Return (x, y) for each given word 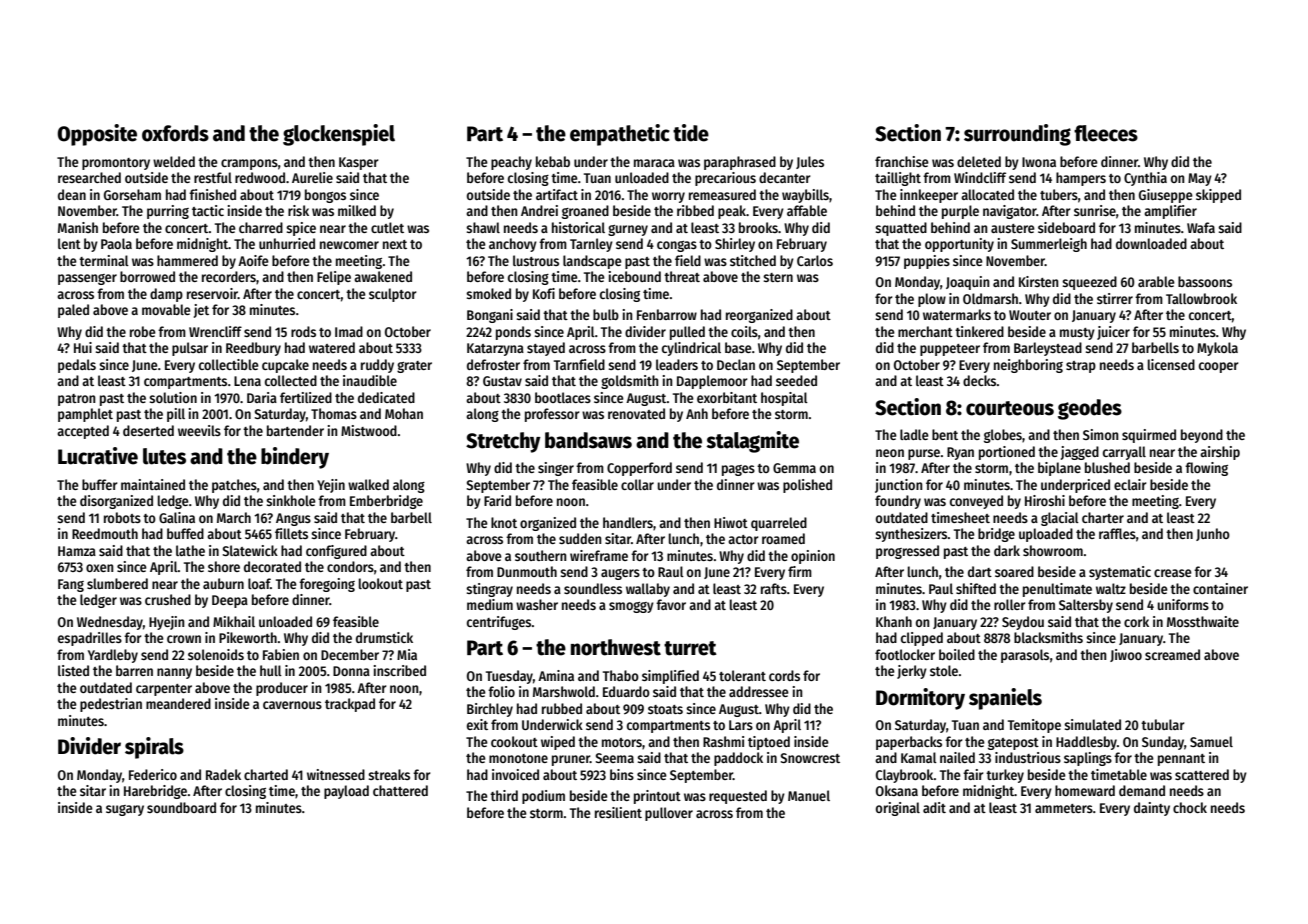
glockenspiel (339, 135)
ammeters (1064, 808)
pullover (669, 814)
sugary (125, 810)
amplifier (1170, 212)
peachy (511, 163)
